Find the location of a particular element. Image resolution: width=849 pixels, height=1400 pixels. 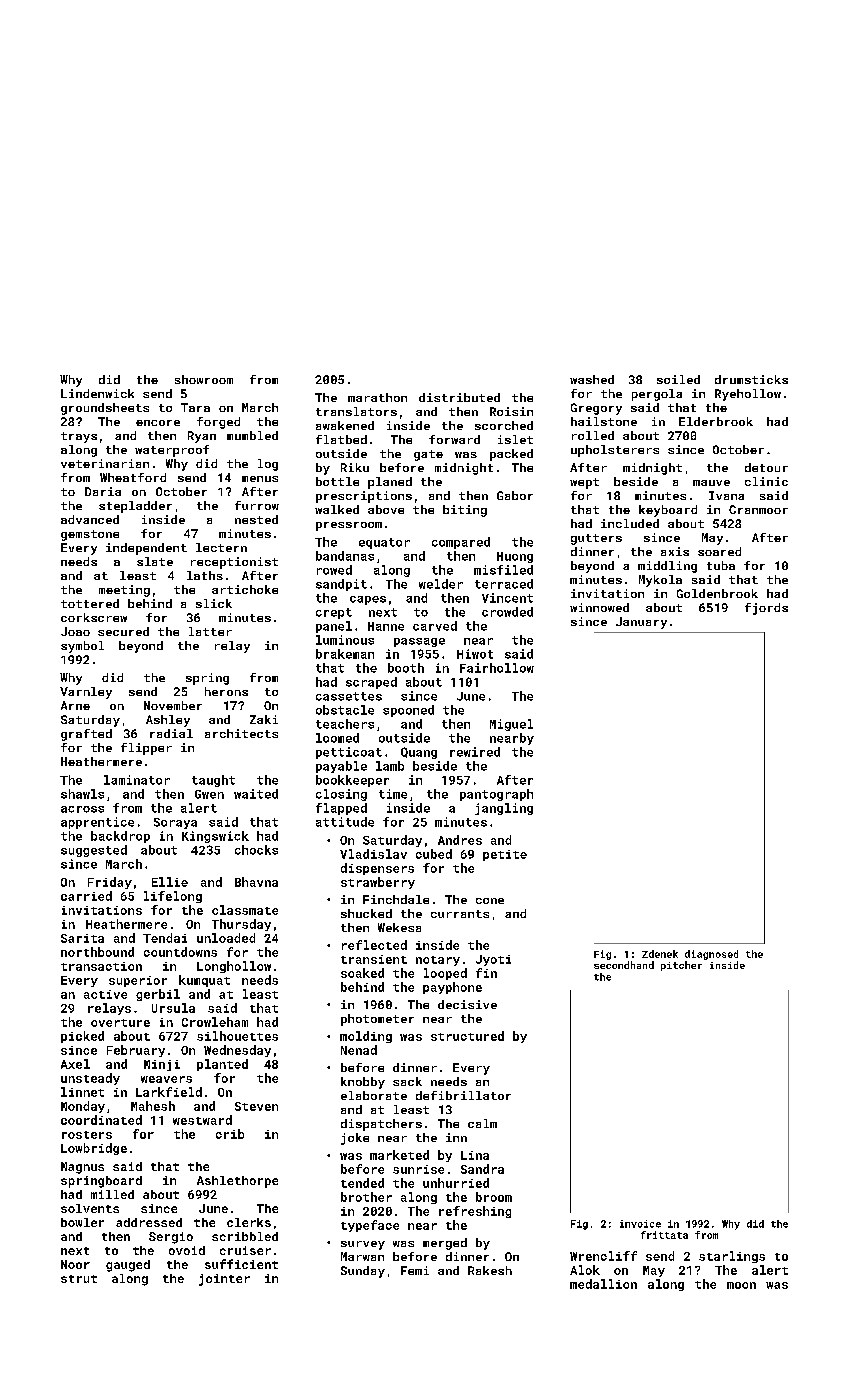

cone is located at coordinates (490, 901).
